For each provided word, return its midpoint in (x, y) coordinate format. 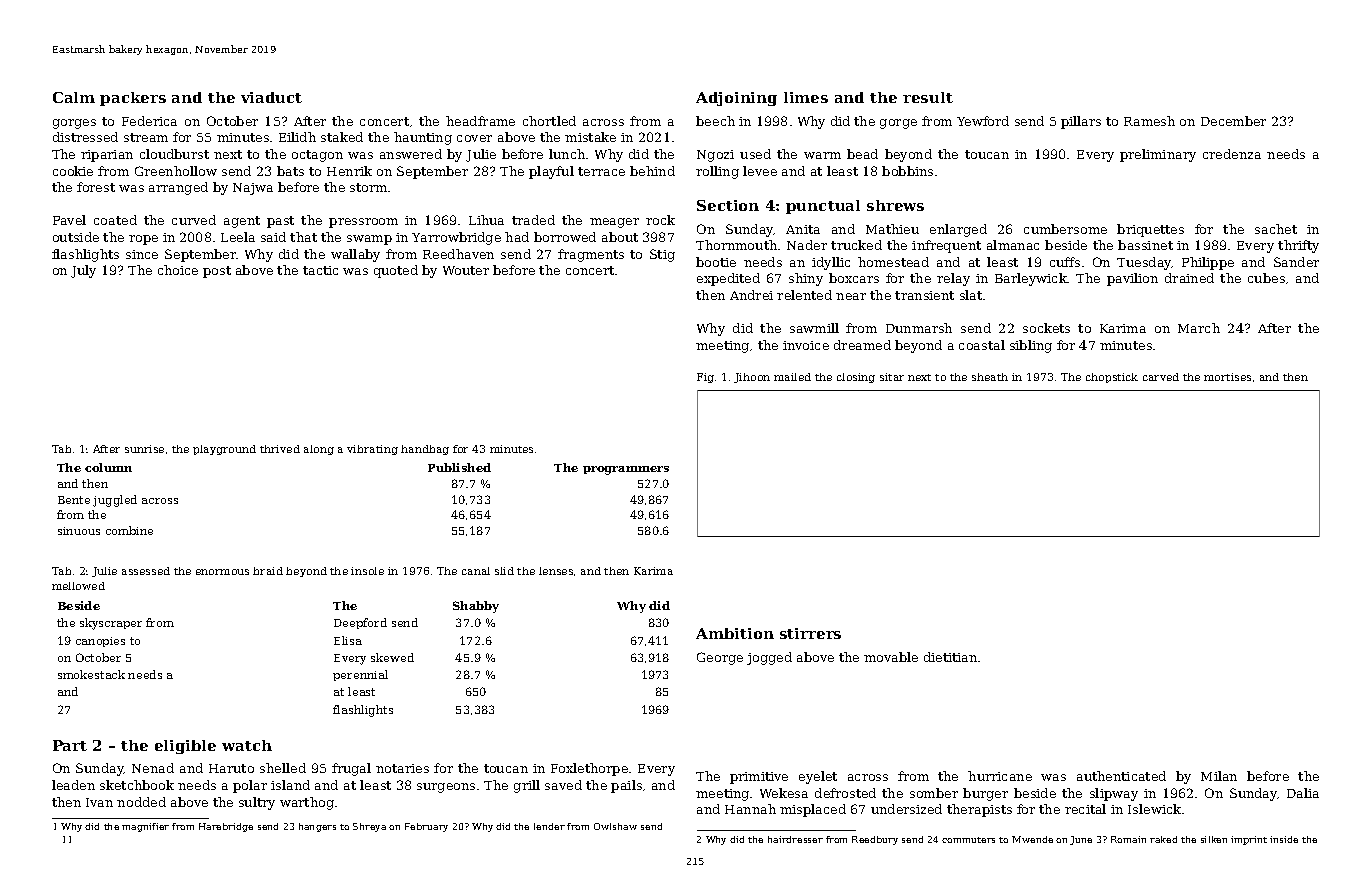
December (1233, 121)
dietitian (950, 657)
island (290, 785)
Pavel (69, 220)
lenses (556, 571)
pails (626, 786)
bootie (716, 262)
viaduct (271, 97)
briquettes (1150, 230)
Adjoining (736, 99)
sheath (990, 377)
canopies (100, 642)
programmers (626, 470)
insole (367, 571)
